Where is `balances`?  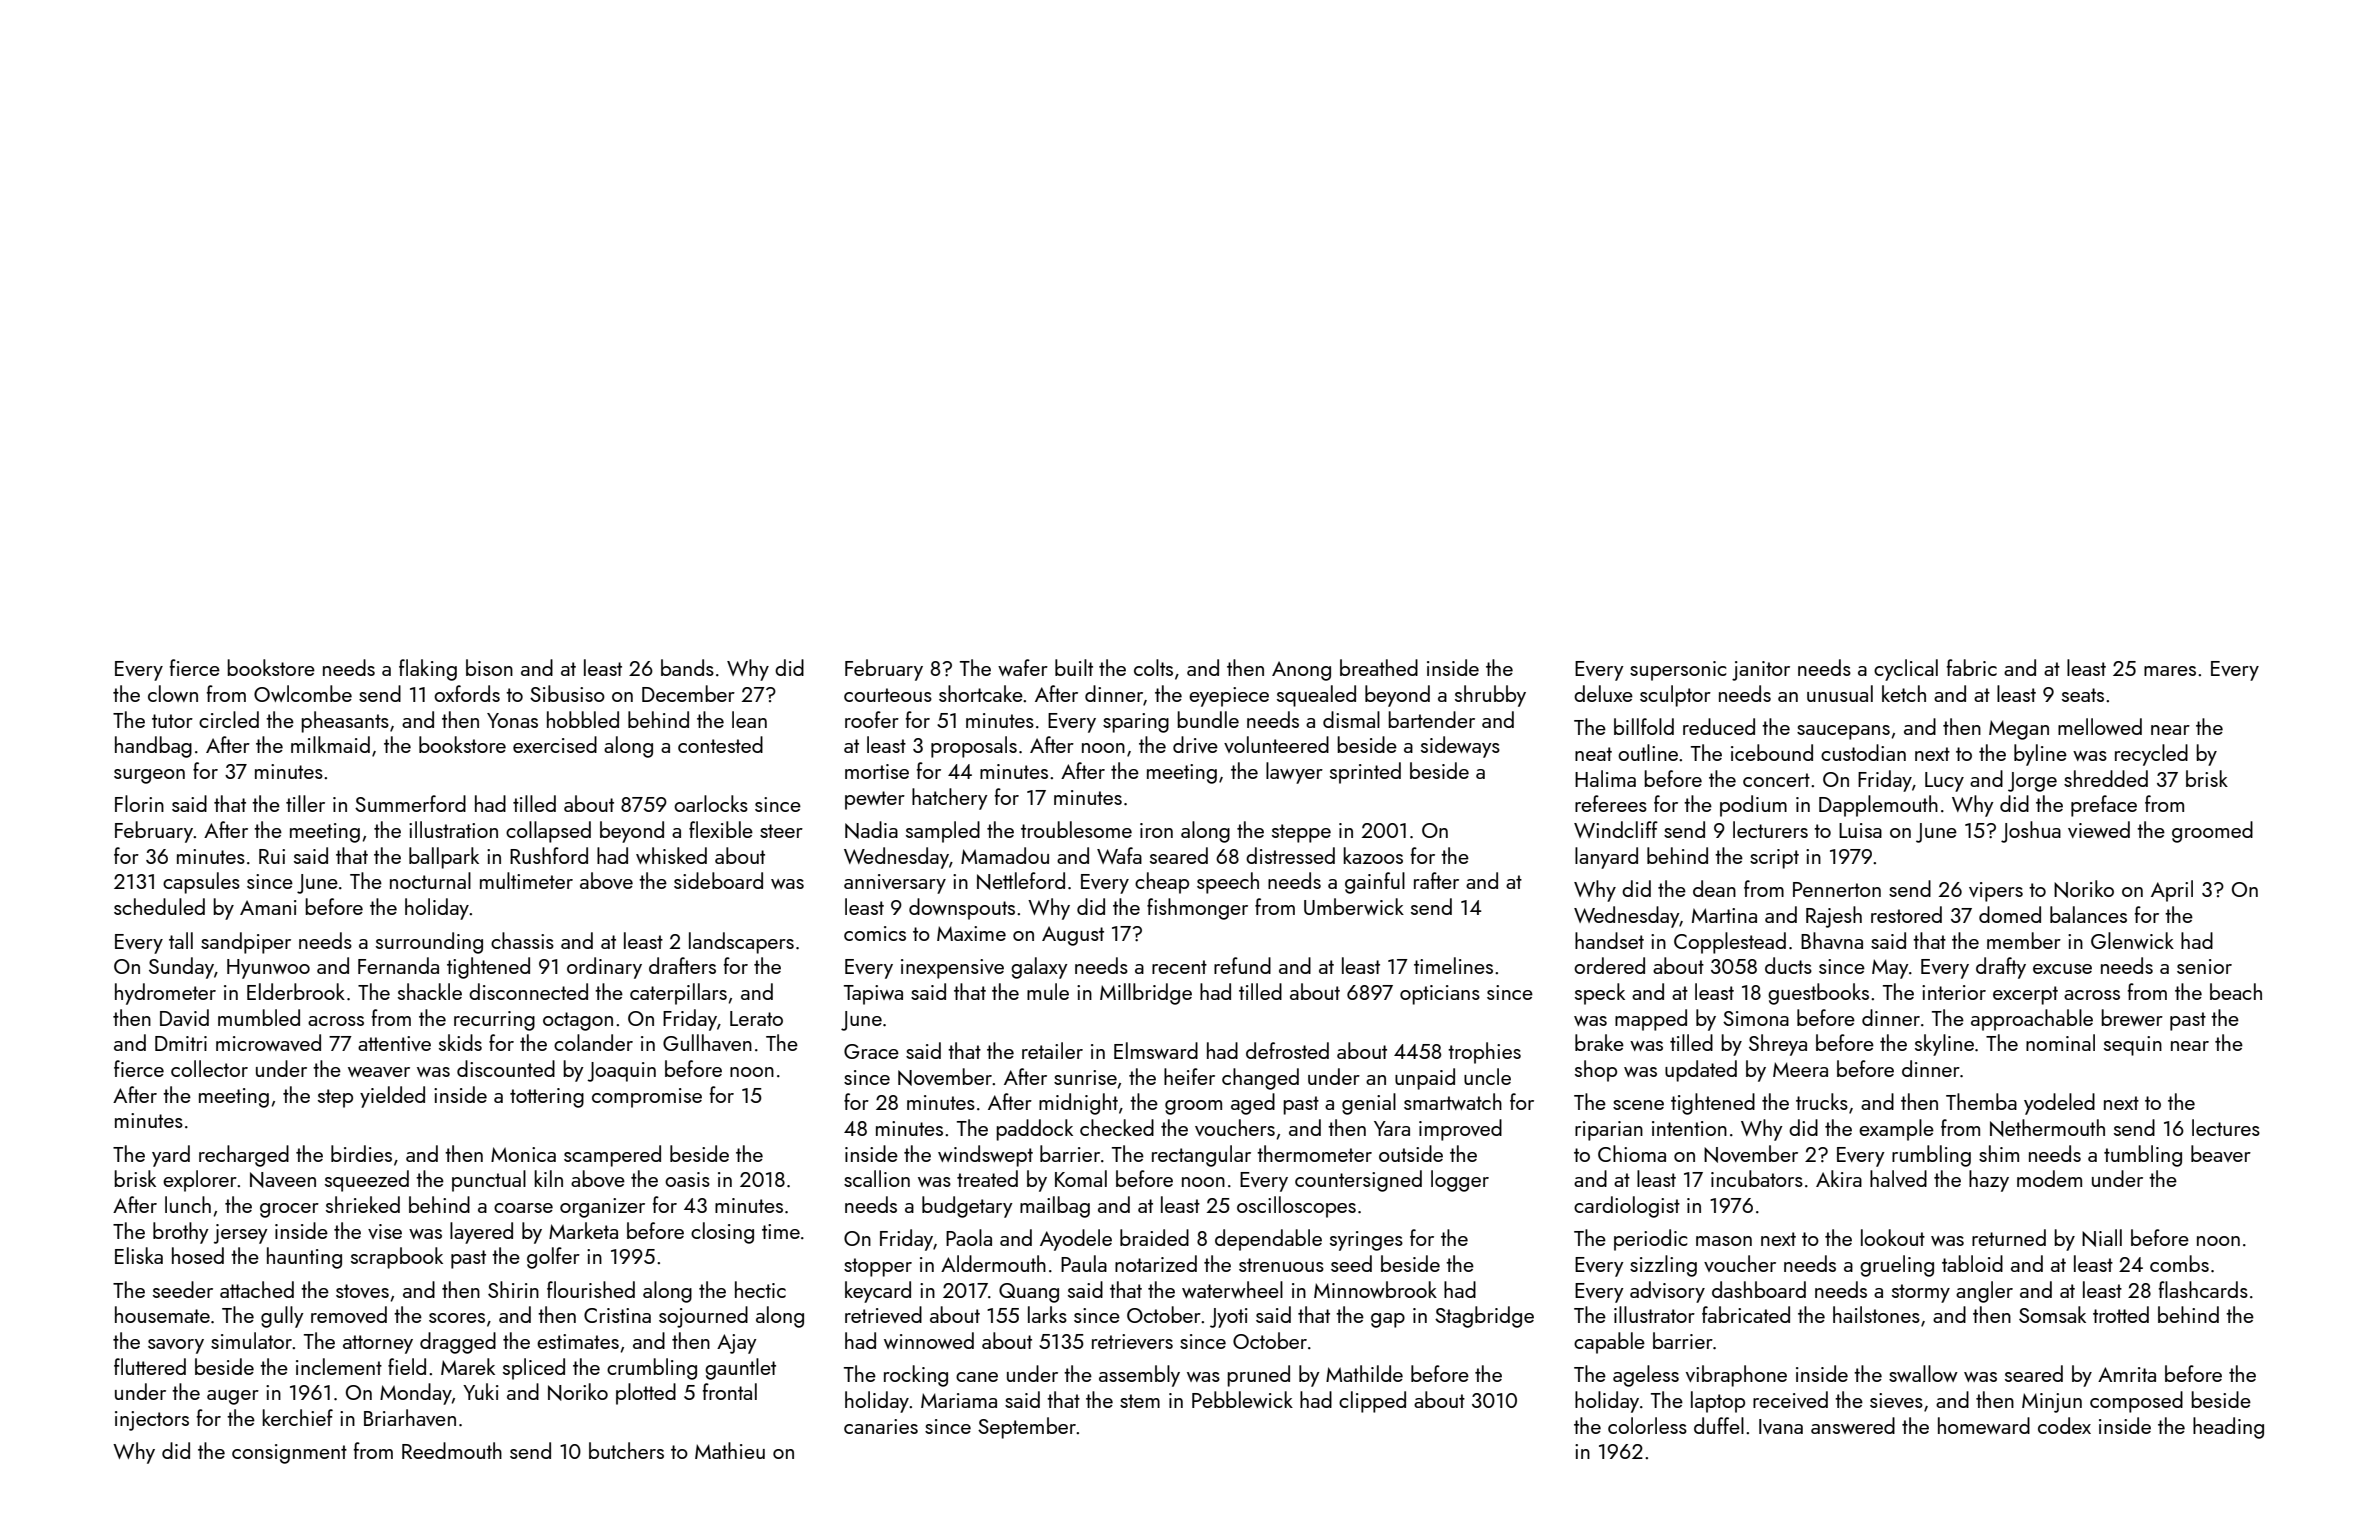
balances is located at coordinates (2088, 914).
